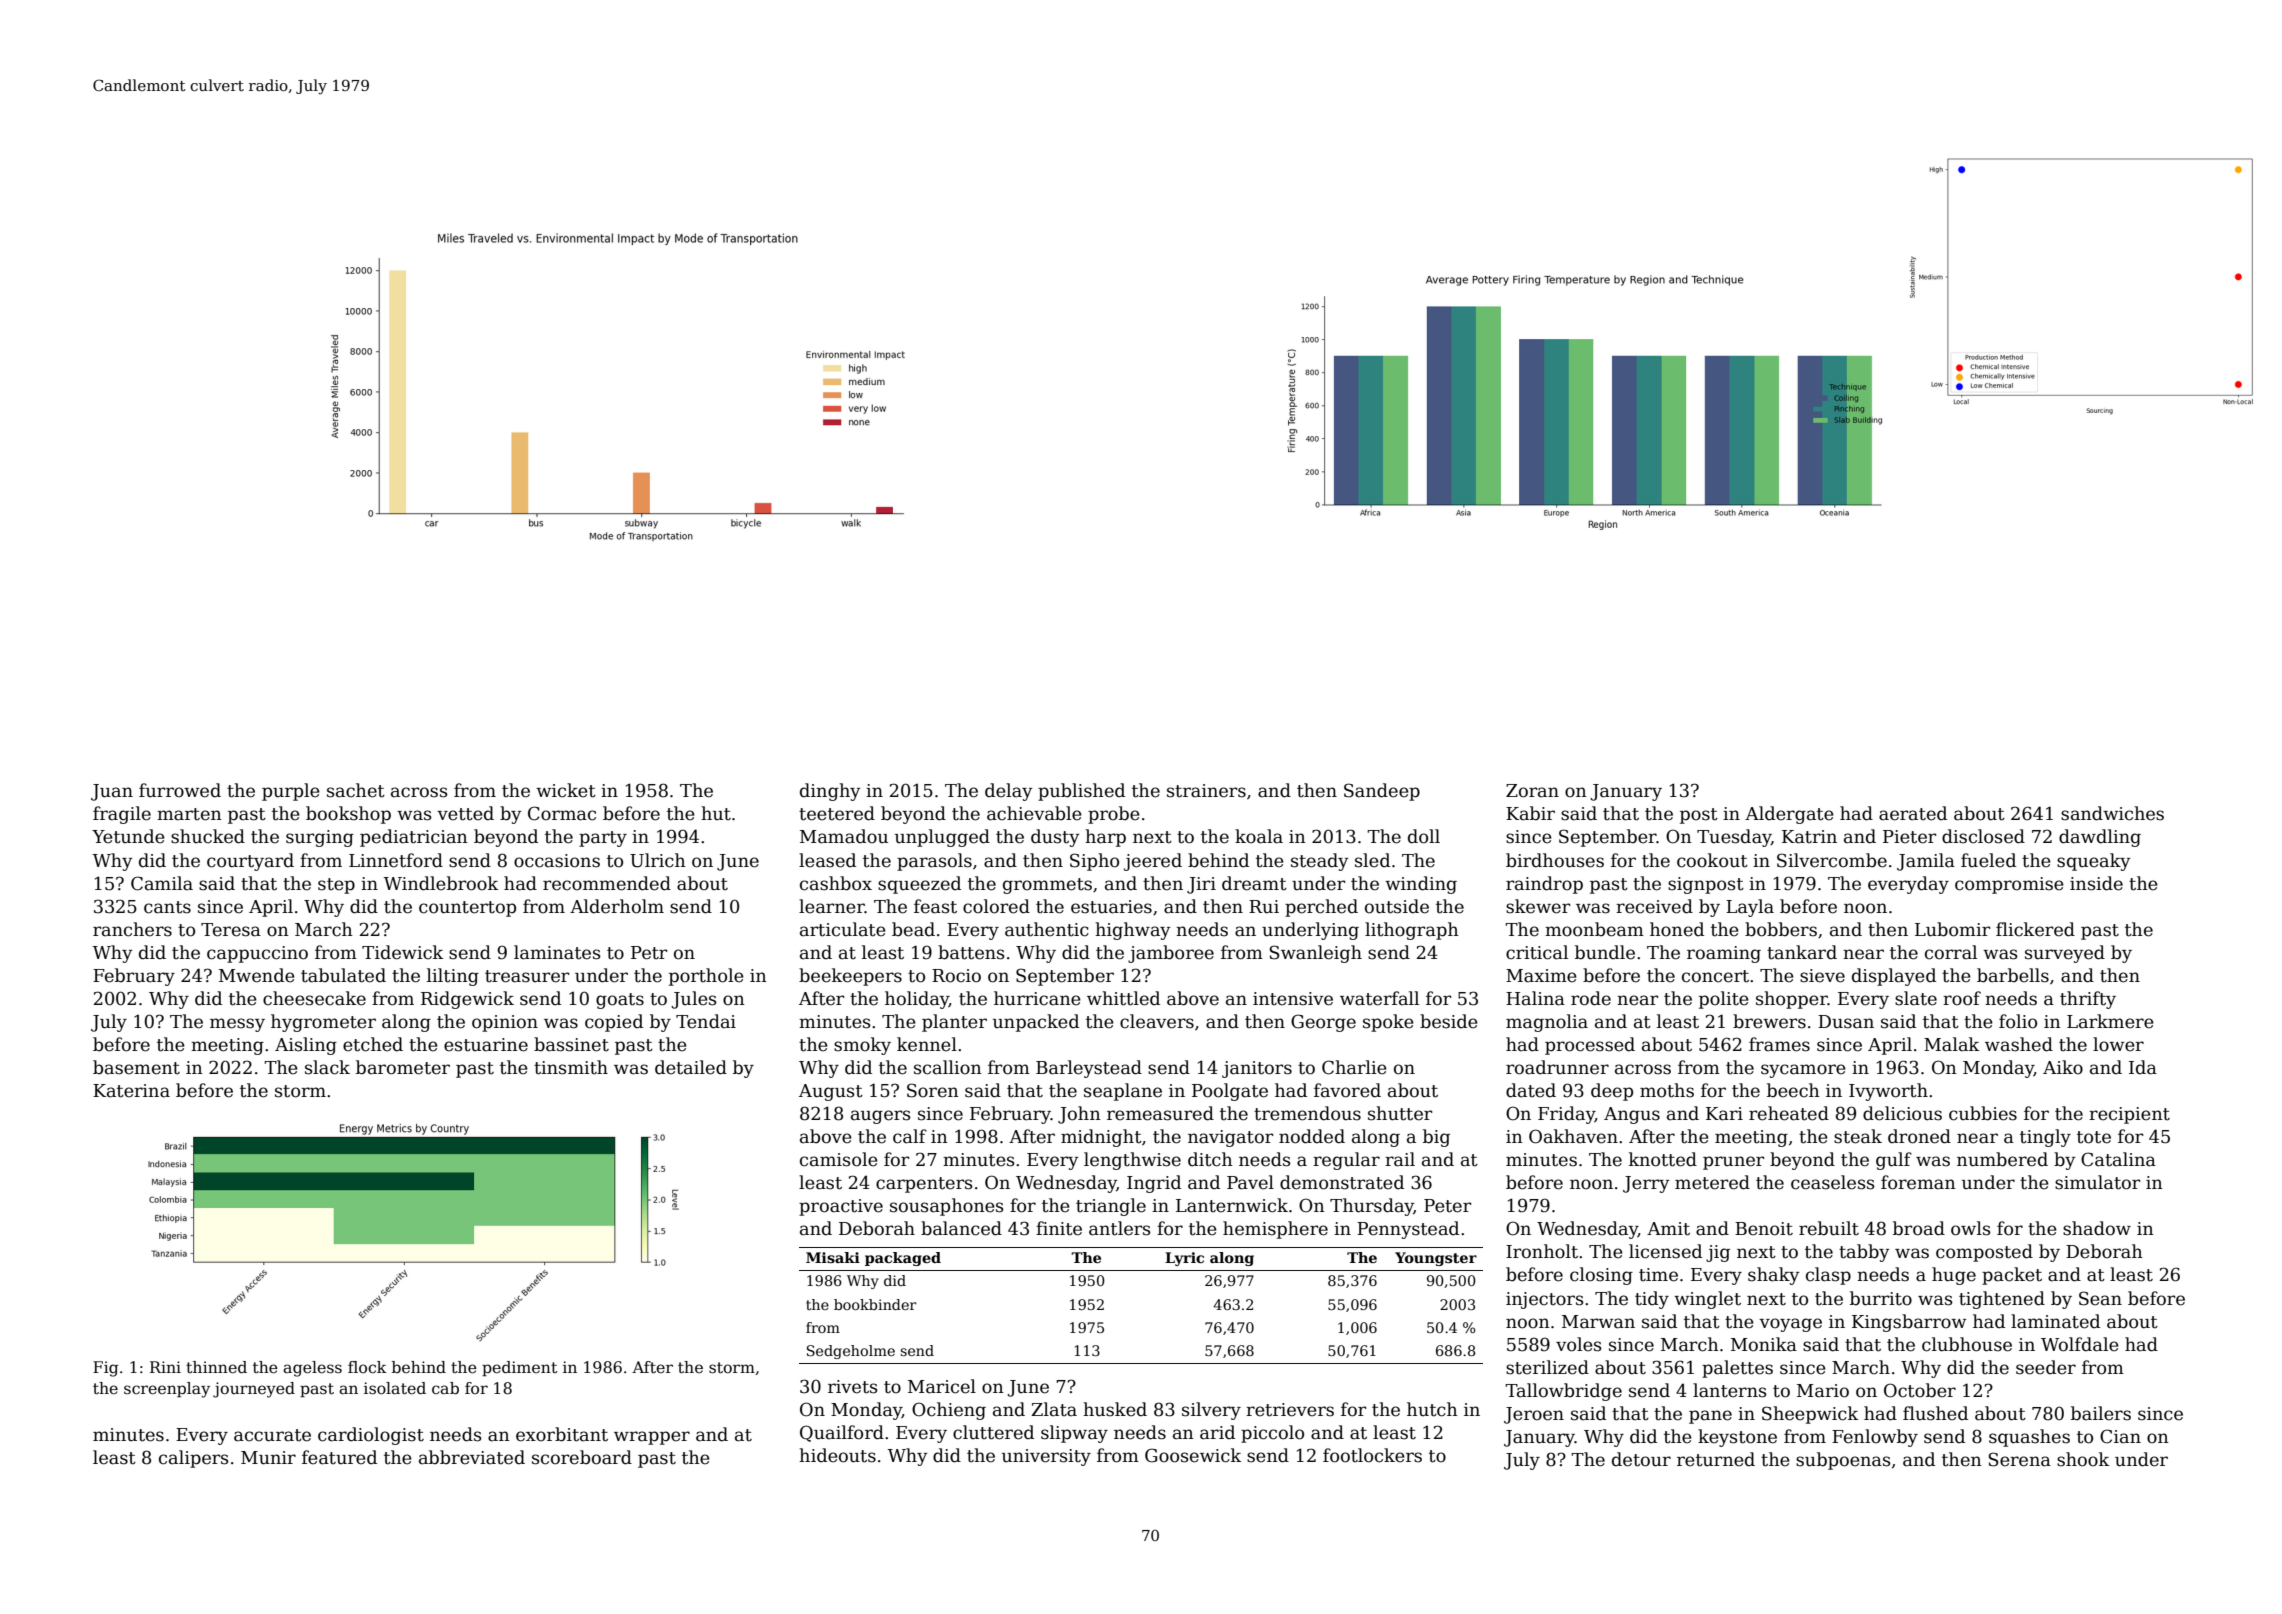  Describe the element at coordinates (486, 1045) in the screenshot. I see `estuarine` at that location.
